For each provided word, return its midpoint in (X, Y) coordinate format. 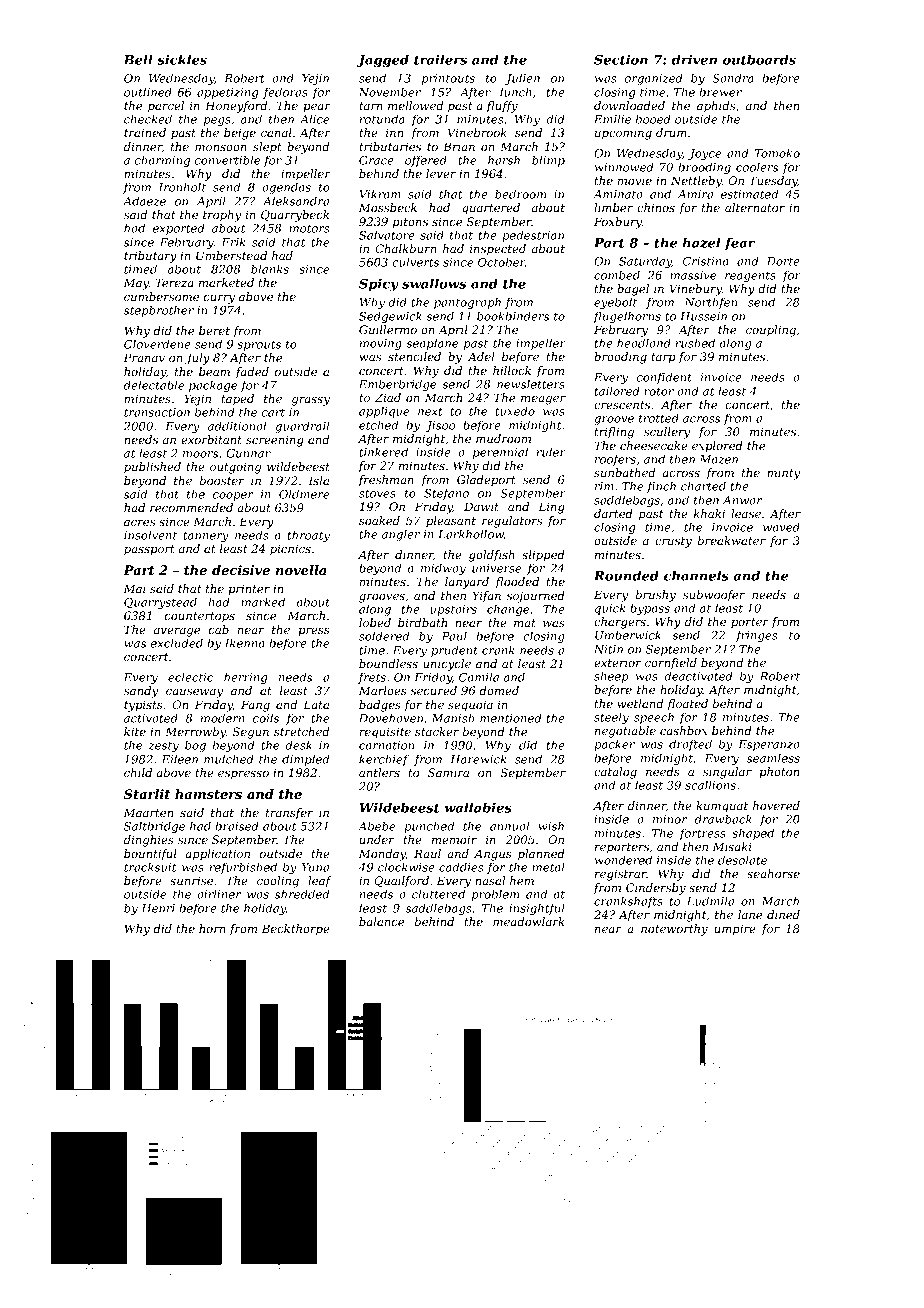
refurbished (243, 868)
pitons (410, 223)
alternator (755, 207)
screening (275, 441)
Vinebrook (477, 132)
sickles (182, 59)
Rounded (626, 575)
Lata (316, 704)
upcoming (623, 134)
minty (783, 474)
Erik (233, 242)
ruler (551, 452)
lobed (375, 622)
